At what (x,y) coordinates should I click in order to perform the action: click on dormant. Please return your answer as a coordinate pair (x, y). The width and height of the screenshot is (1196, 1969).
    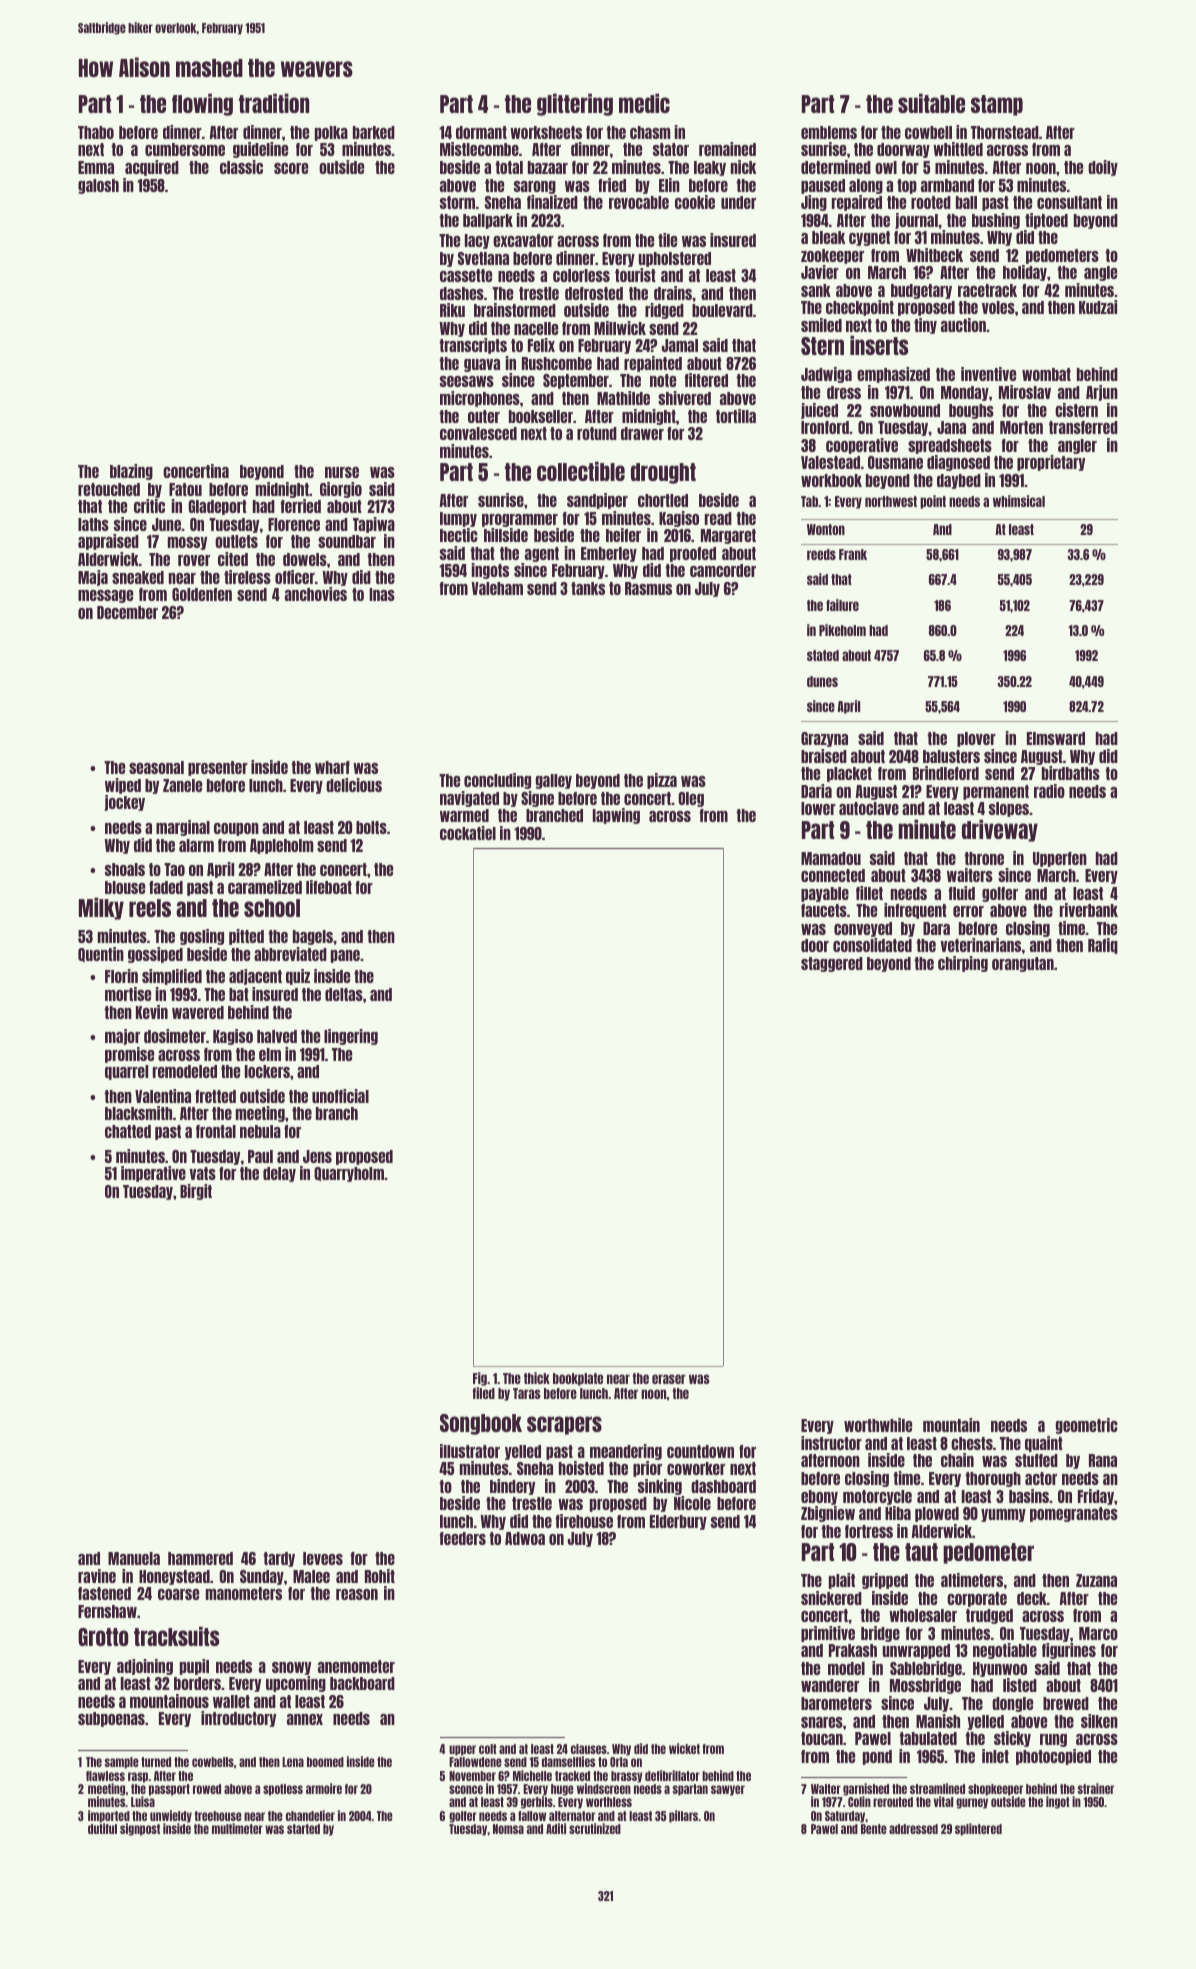
    Looking at the image, I should click on (481, 132).
